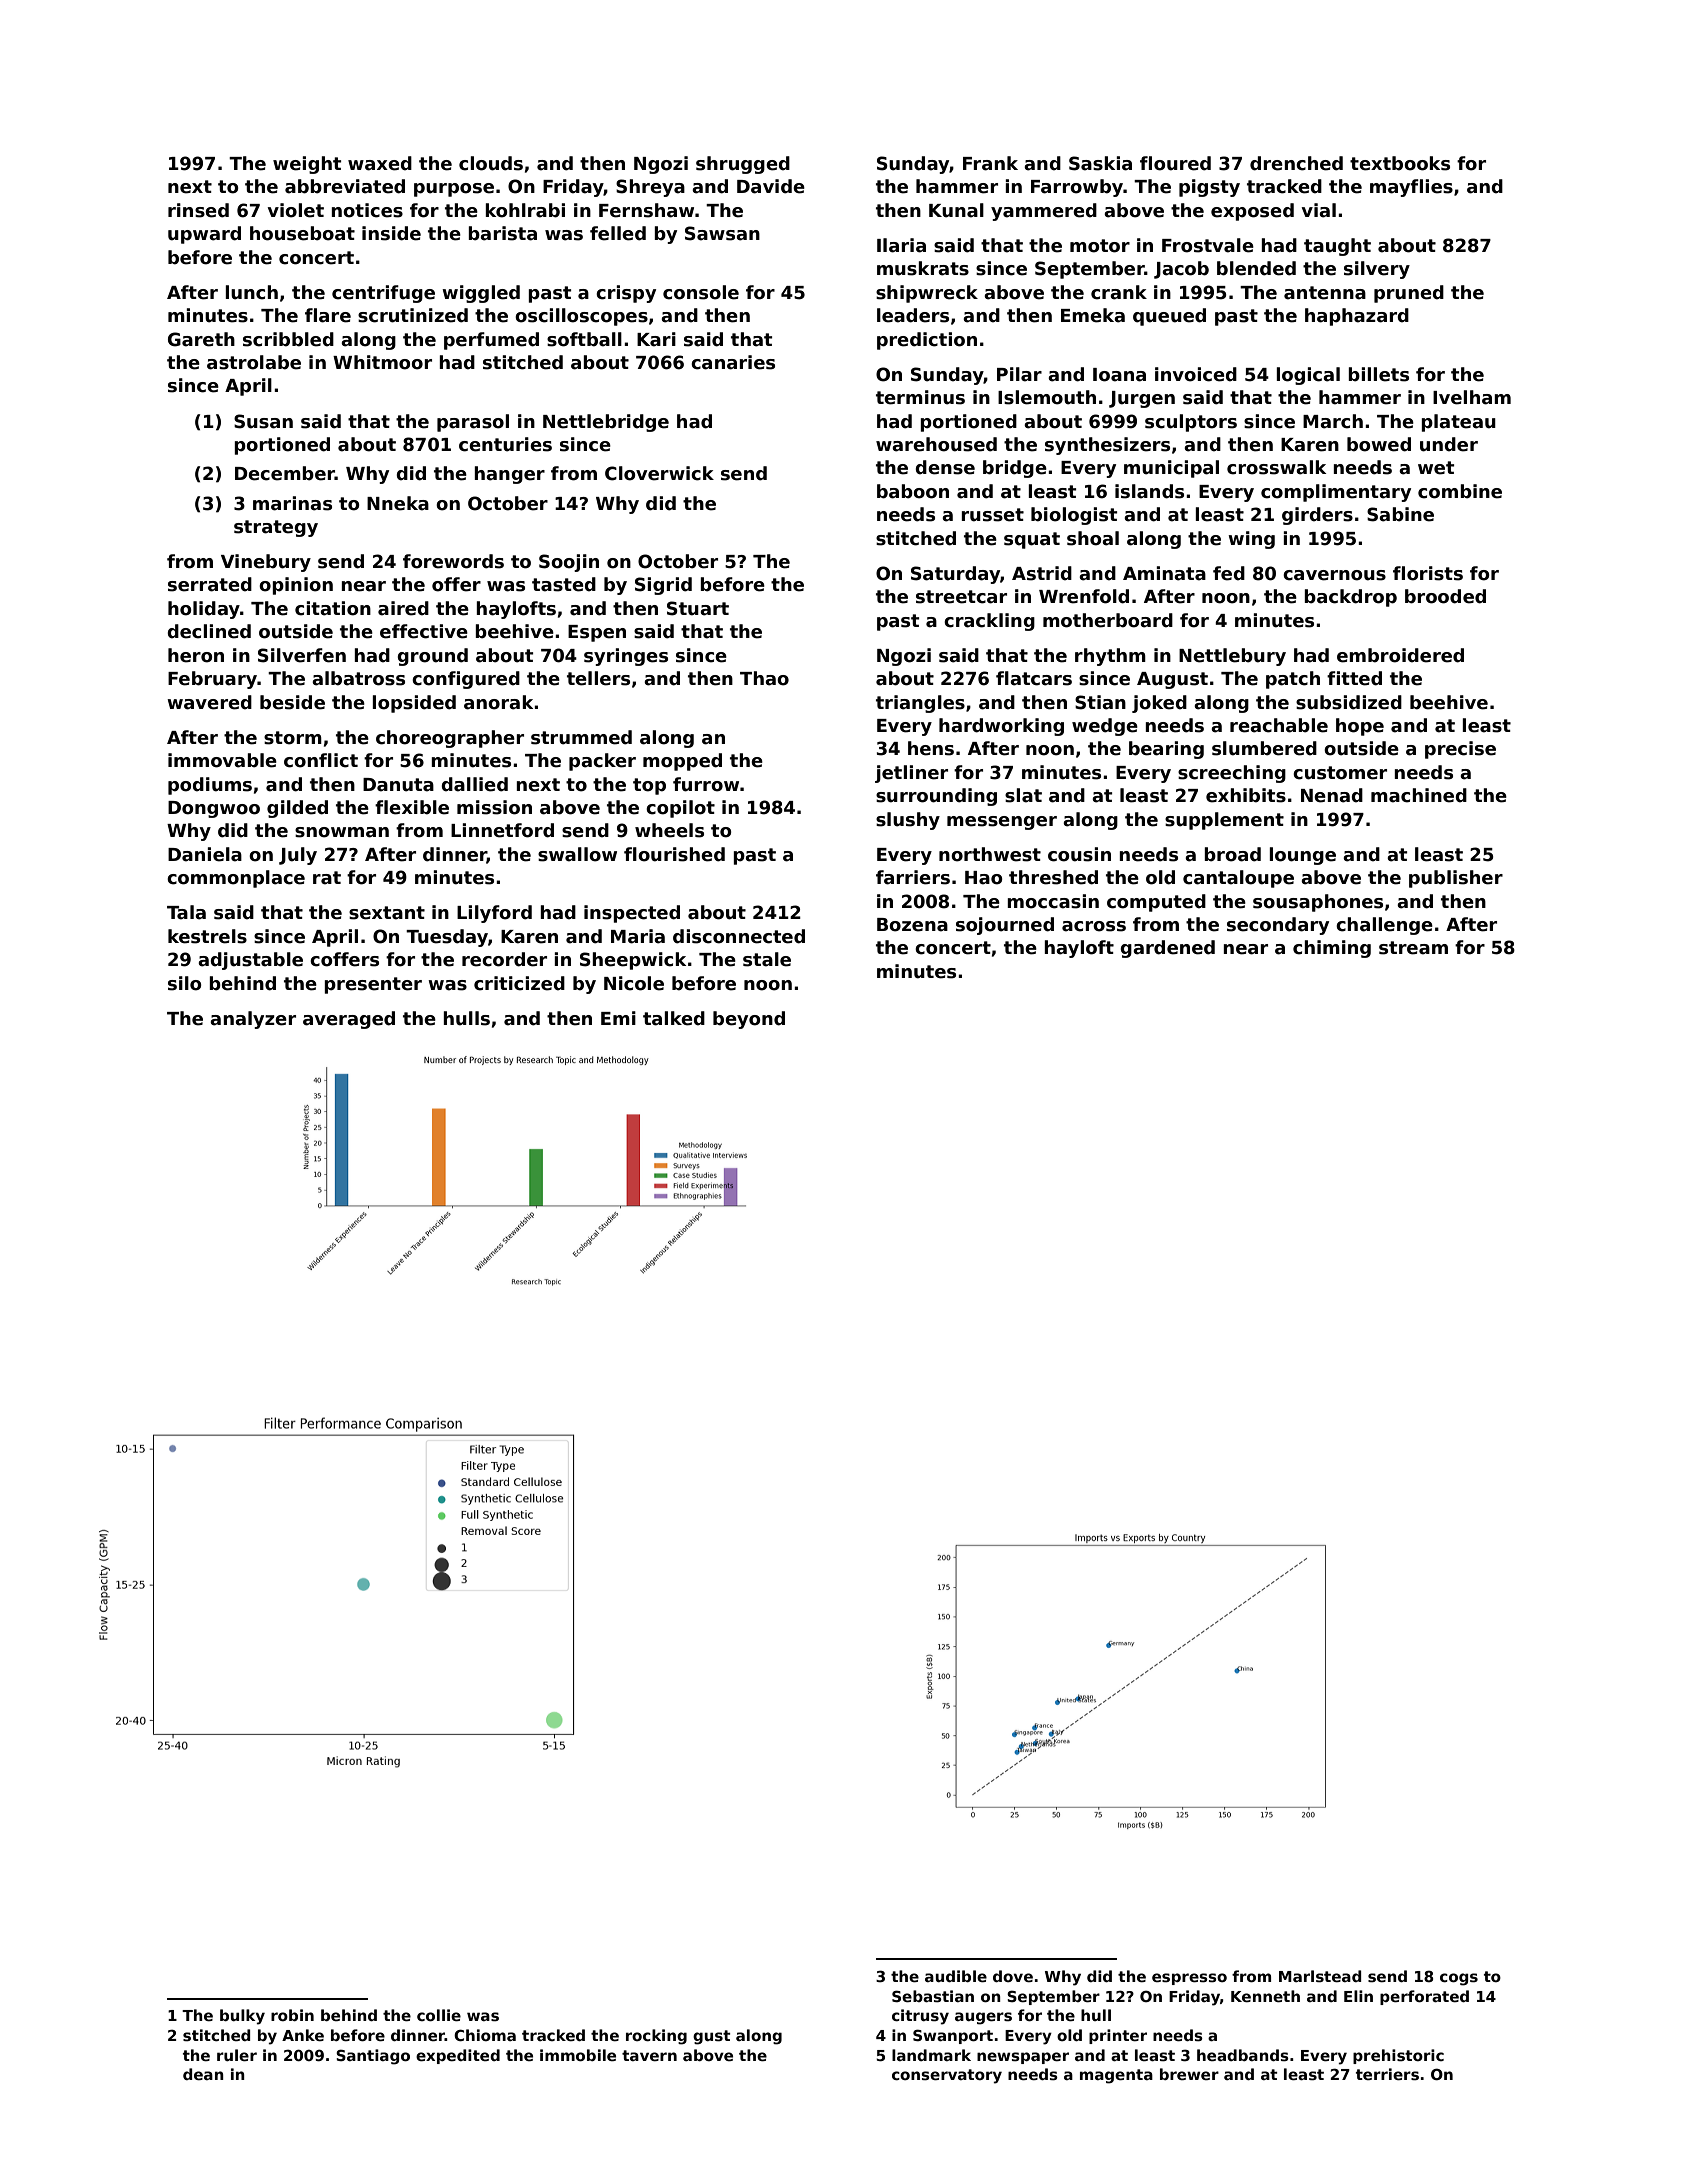 The width and height of the screenshot is (1683, 2178). I want to click on moccasin, so click(1053, 901).
